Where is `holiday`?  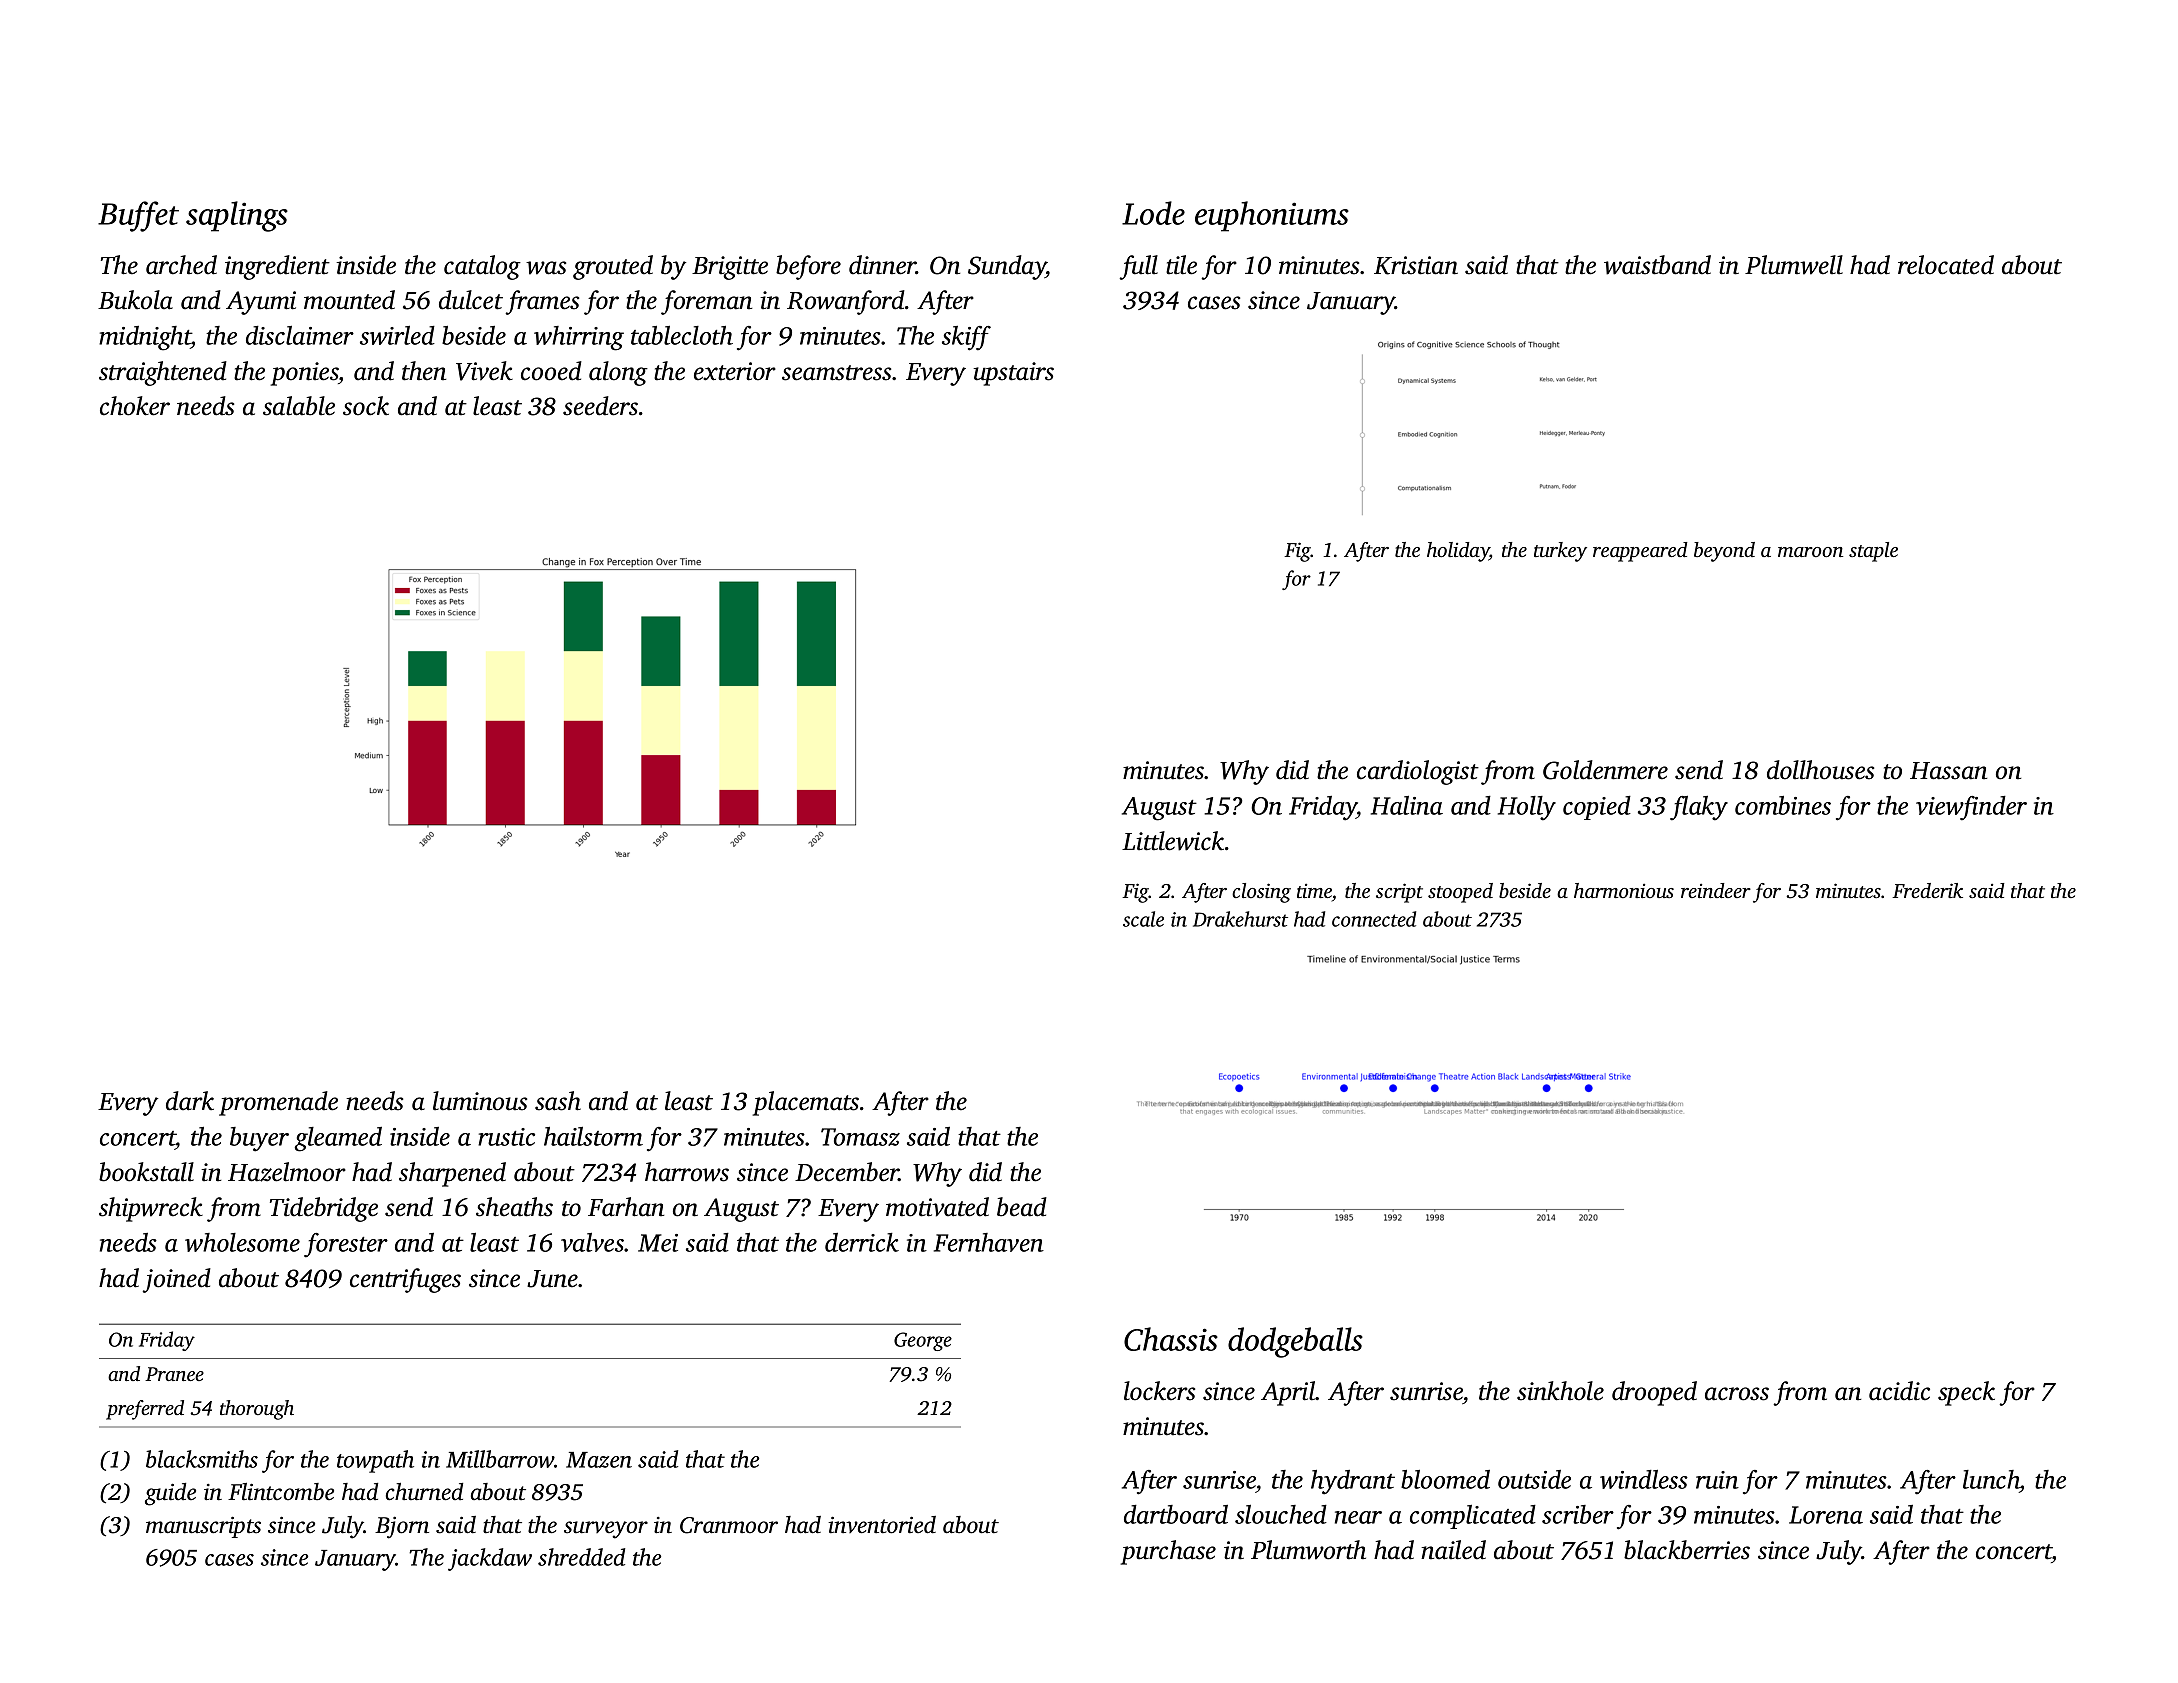 holiday is located at coordinates (1458, 552).
